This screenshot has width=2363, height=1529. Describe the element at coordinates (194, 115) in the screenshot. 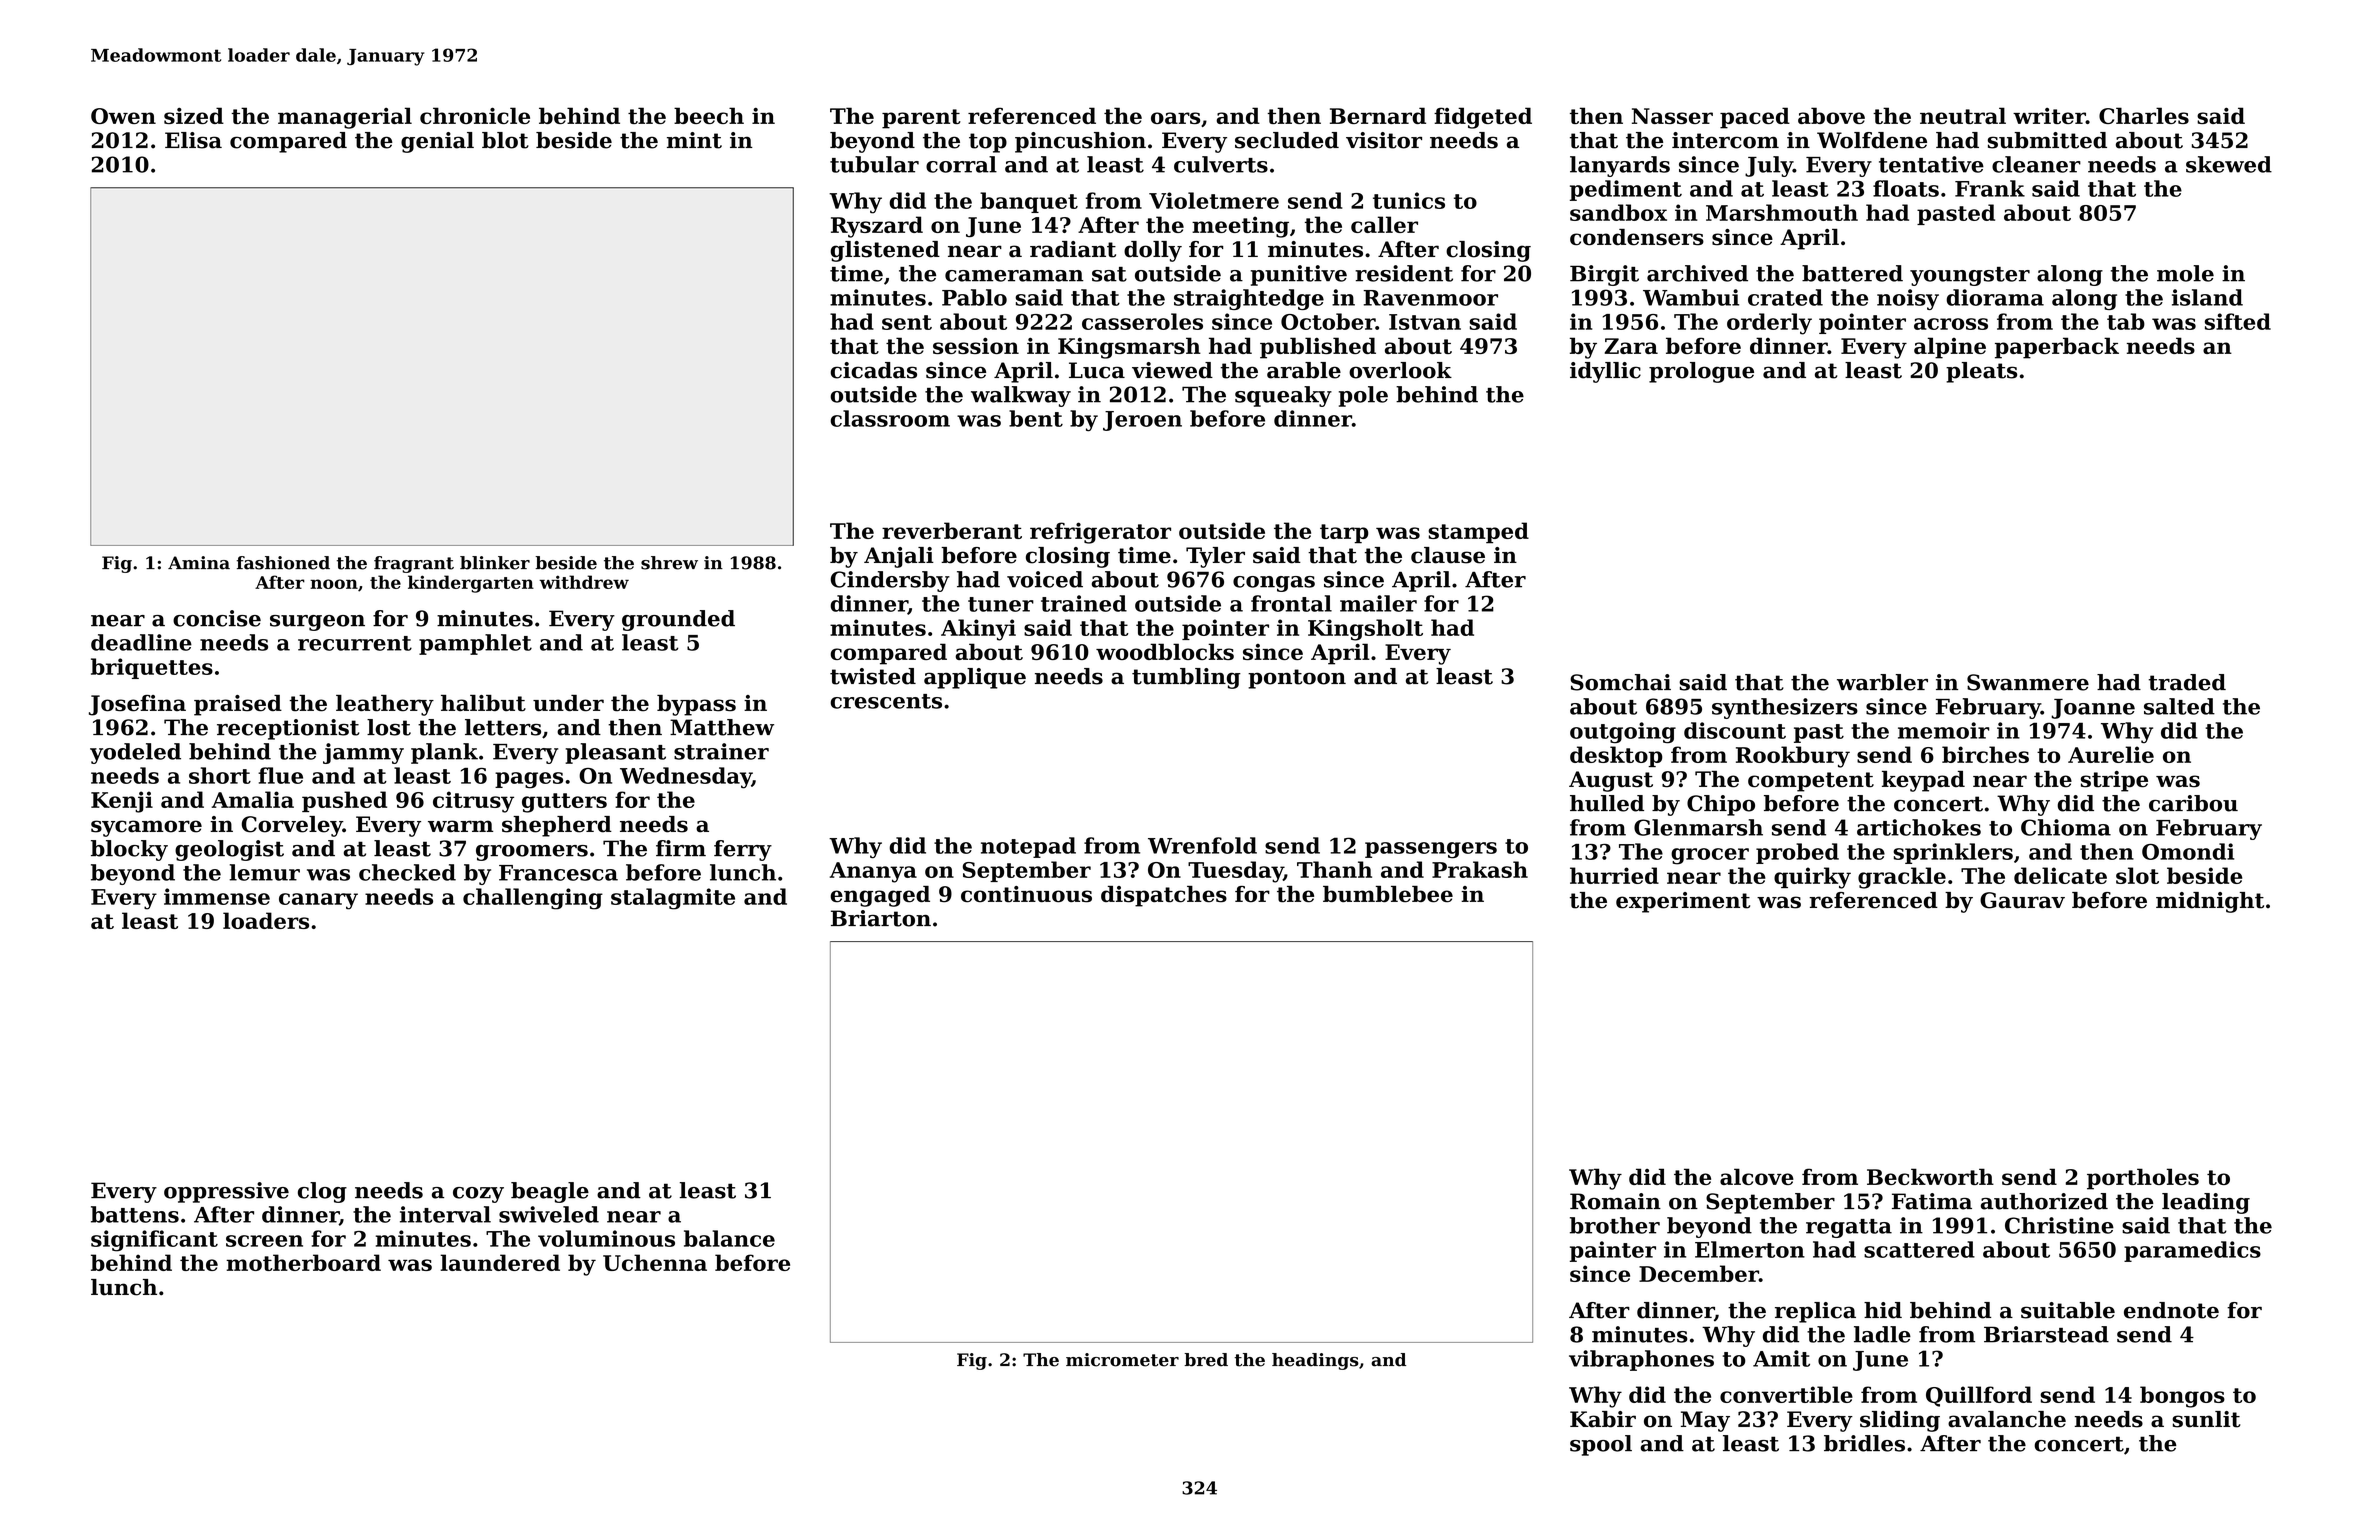

I see `sized` at that location.
